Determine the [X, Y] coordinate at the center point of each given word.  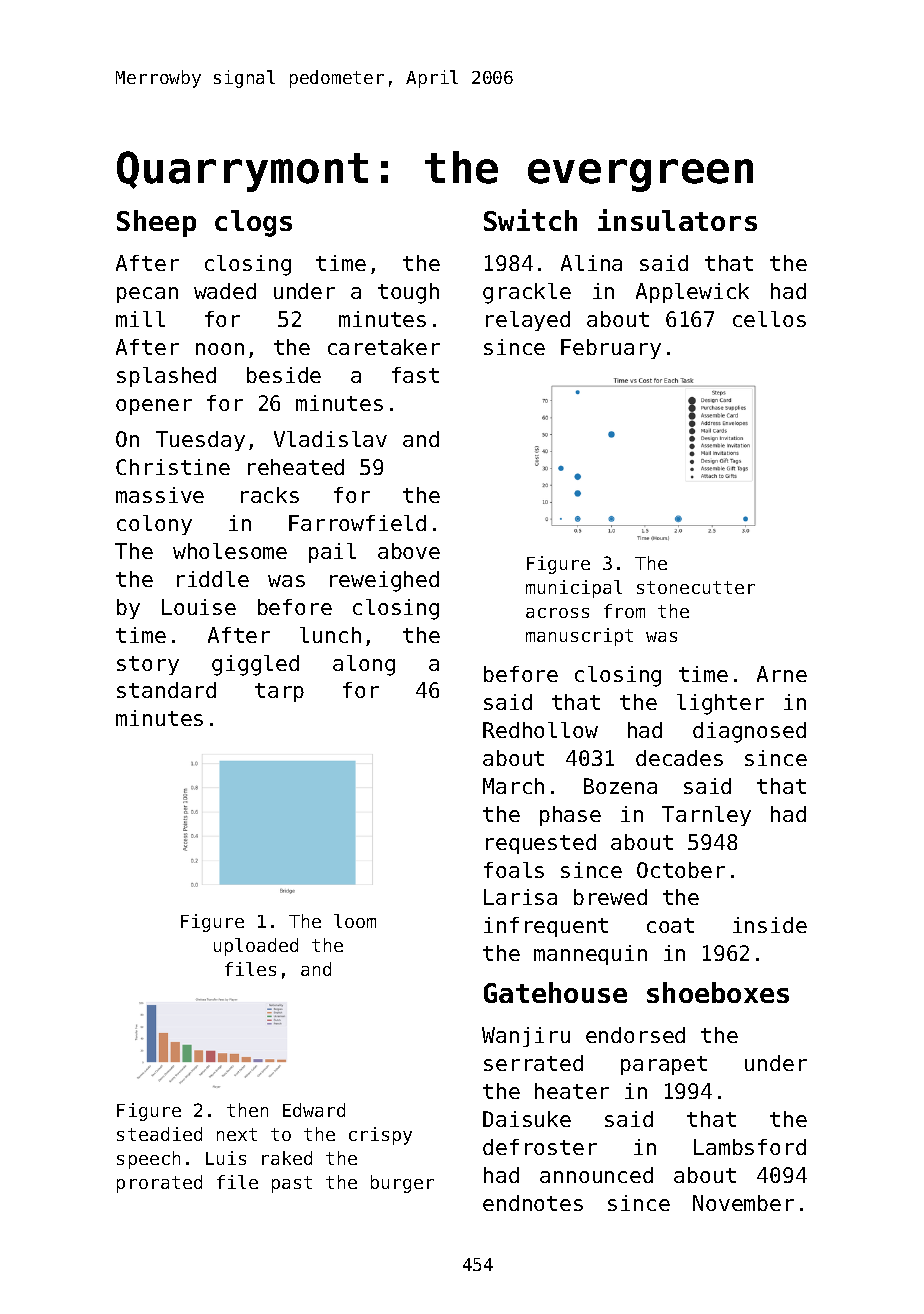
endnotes [533, 1203]
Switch [530, 220]
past [292, 1184]
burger [402, 1184]
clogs [253, 223]
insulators [677, 220]
